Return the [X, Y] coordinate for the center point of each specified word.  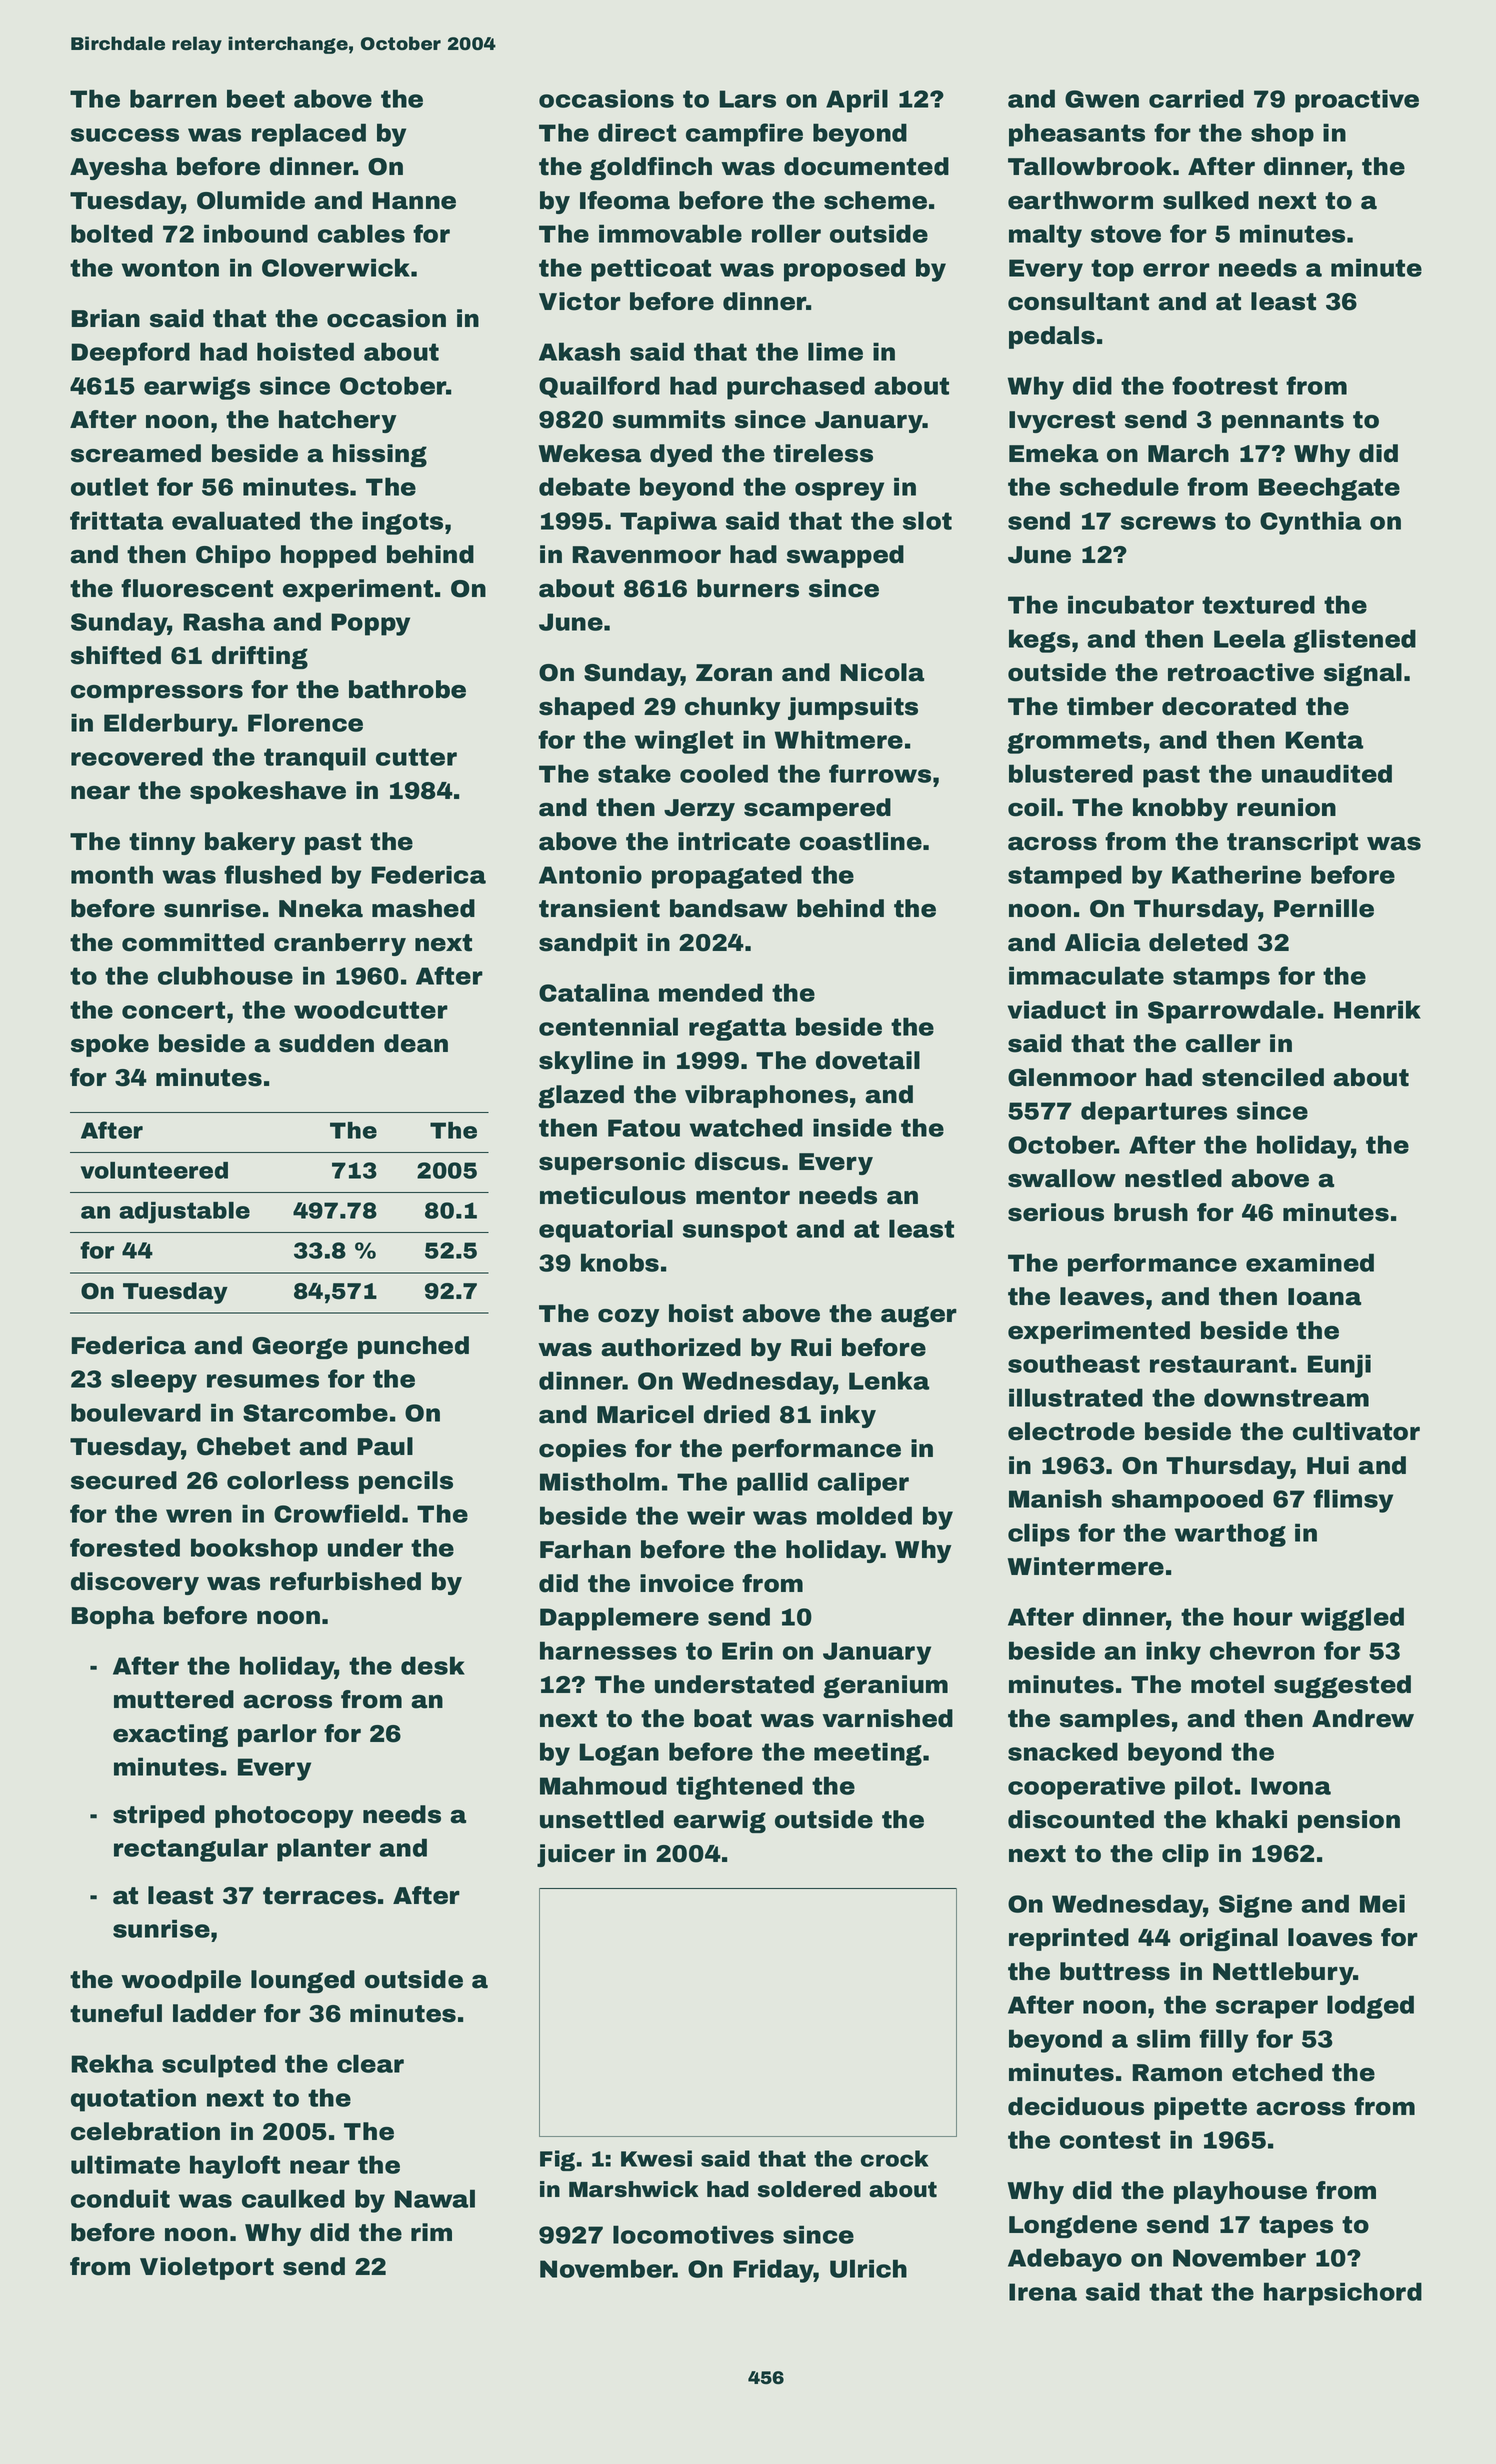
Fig [557, 2160]
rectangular [191, 1850]
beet [256, 98]
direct [637, 132]
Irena [1043, 2292]
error [1176, 270]
